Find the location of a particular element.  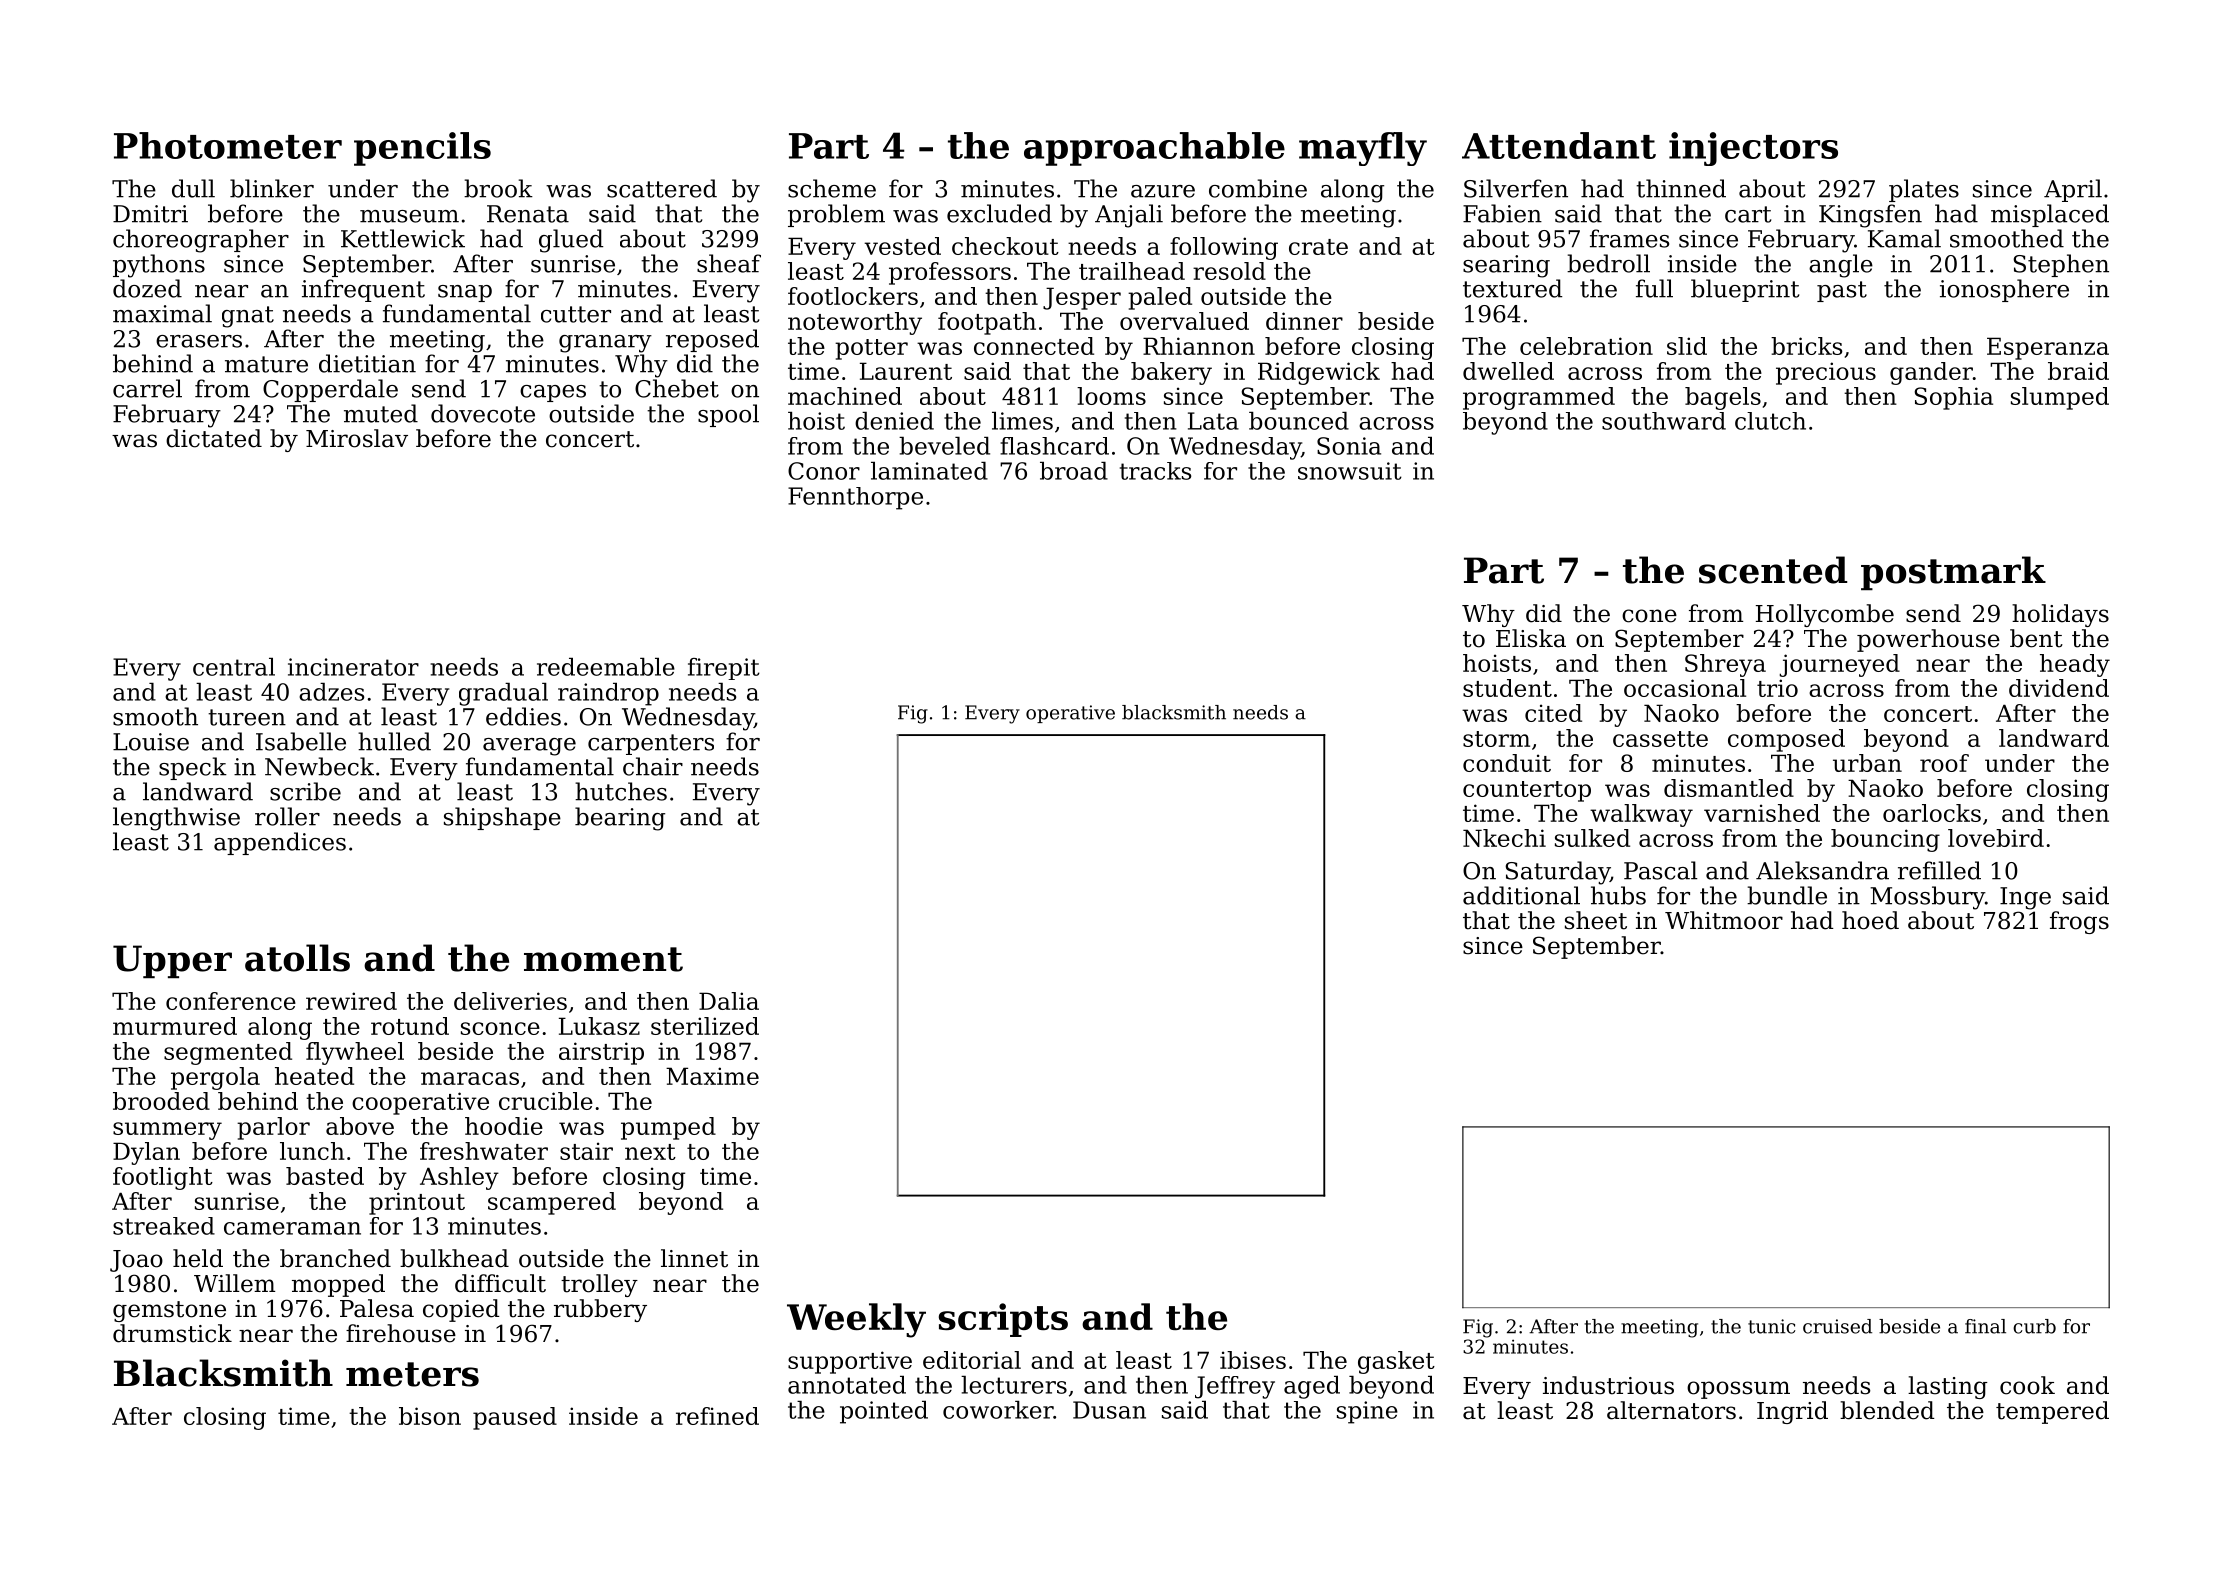

storm is located at coordinates (1496, 739).
